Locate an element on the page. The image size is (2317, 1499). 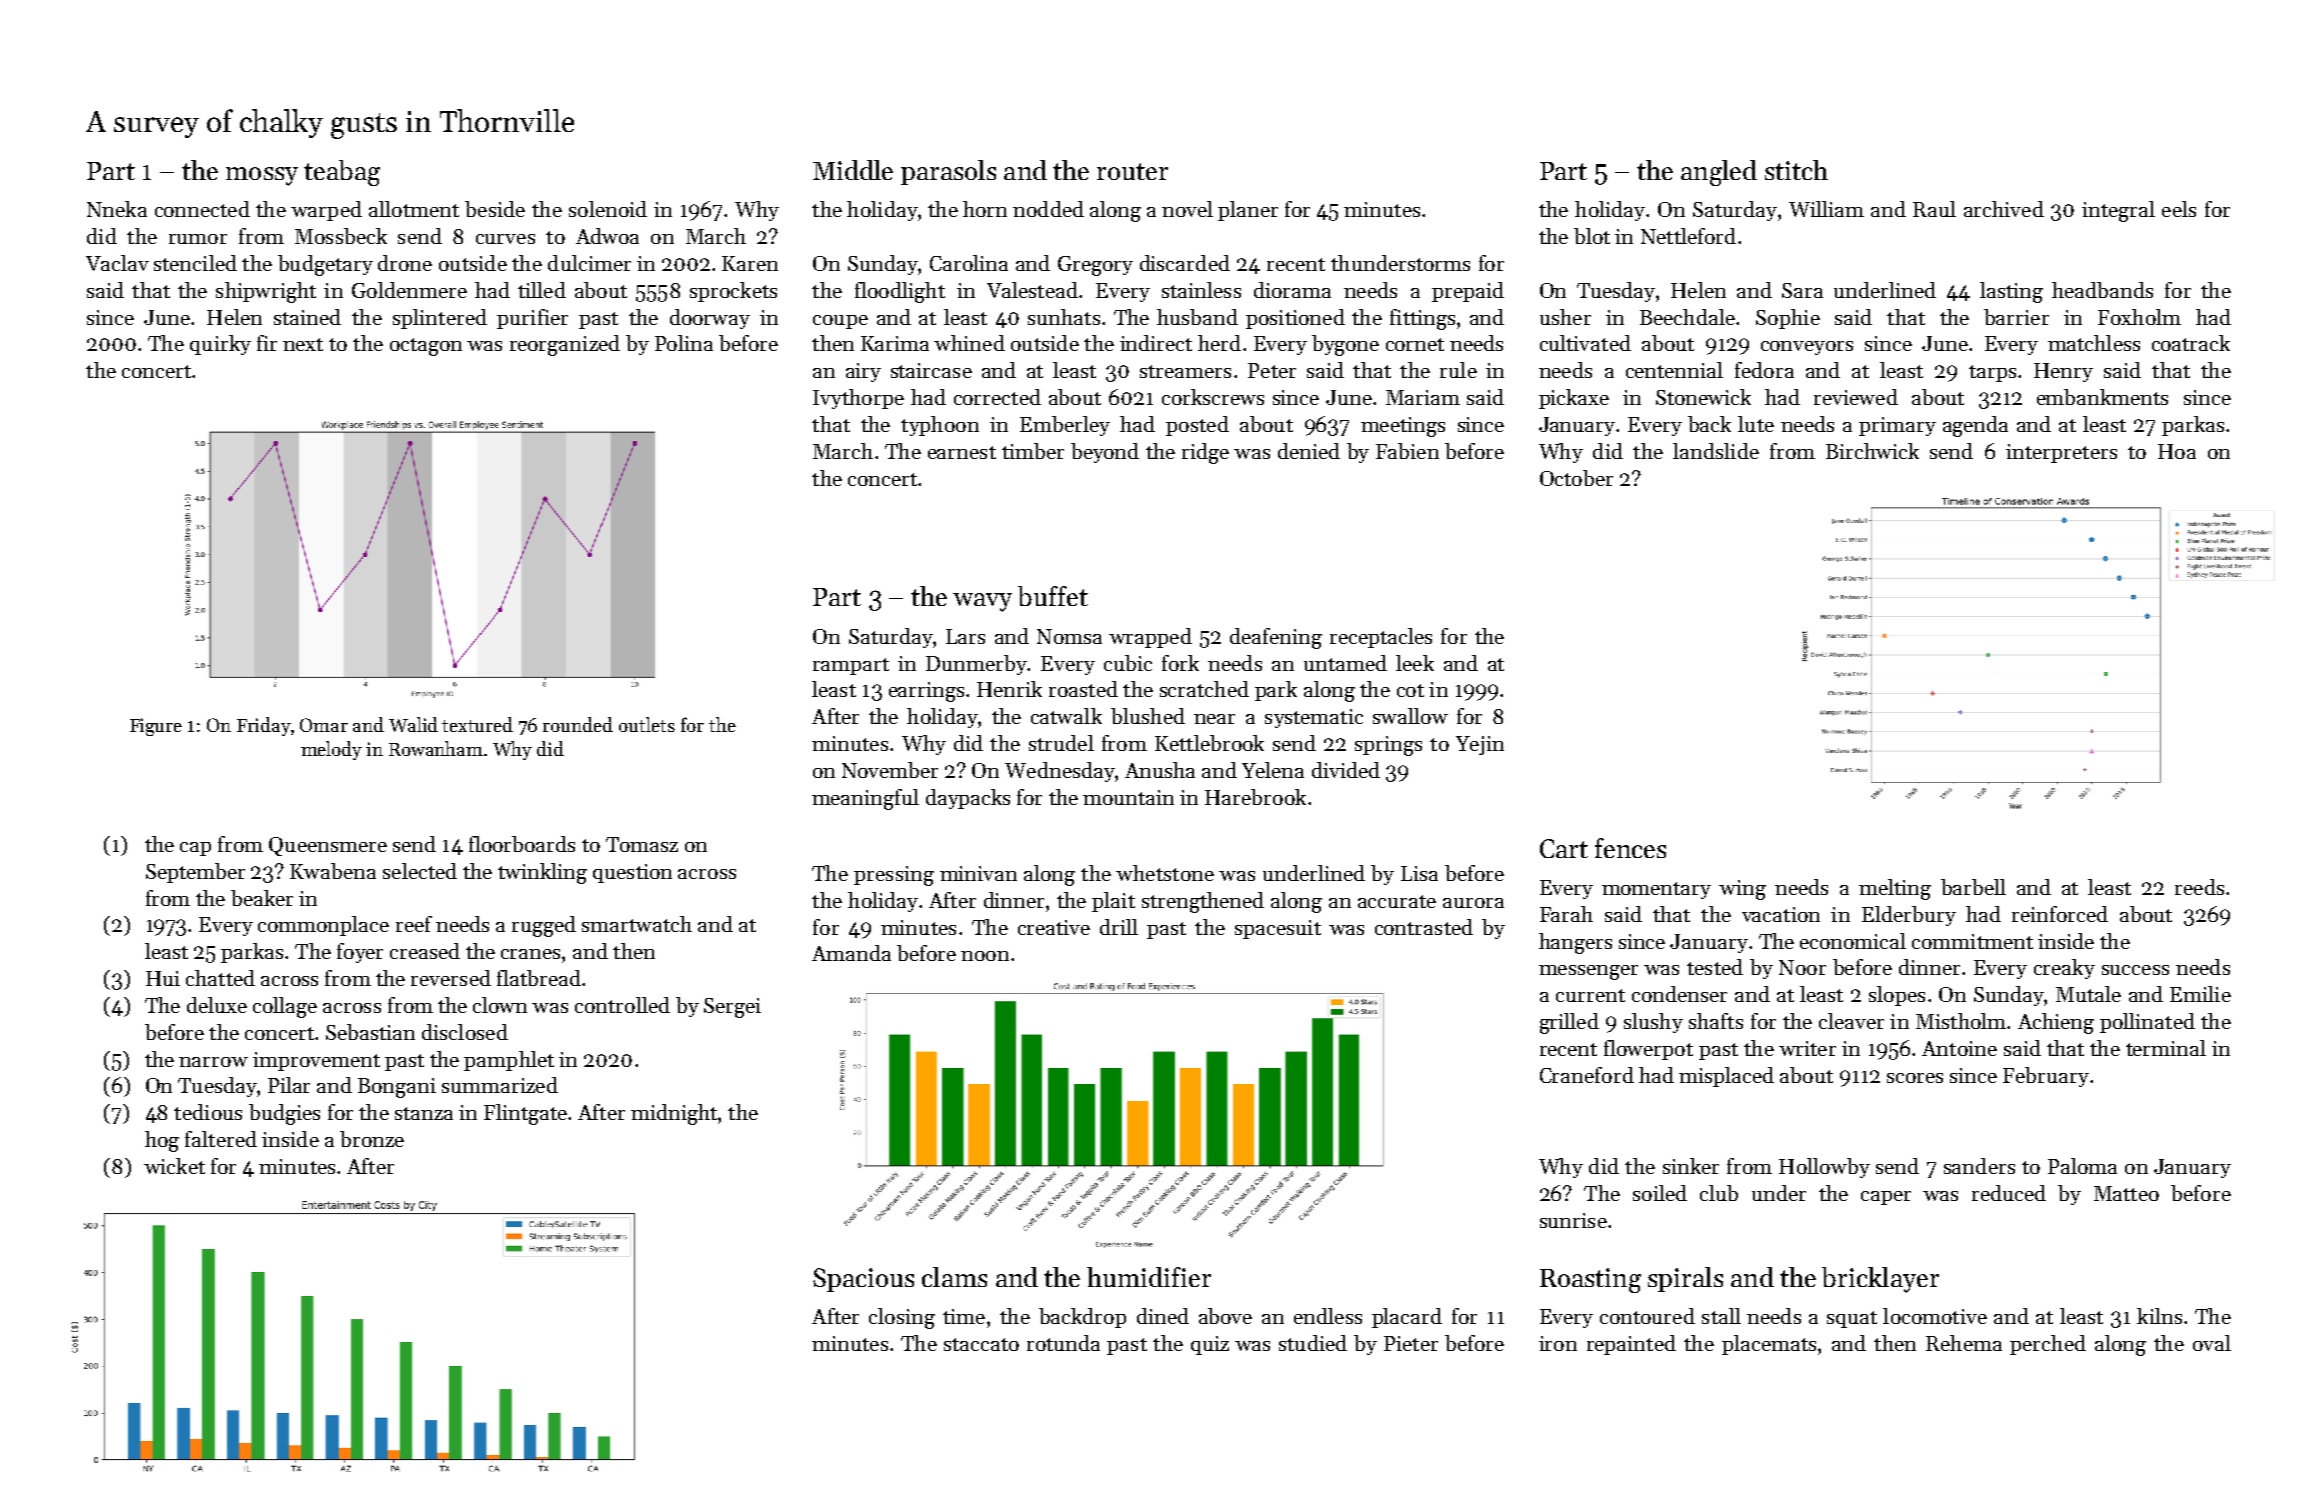
stitch is located at coordinates (1796, 170).
